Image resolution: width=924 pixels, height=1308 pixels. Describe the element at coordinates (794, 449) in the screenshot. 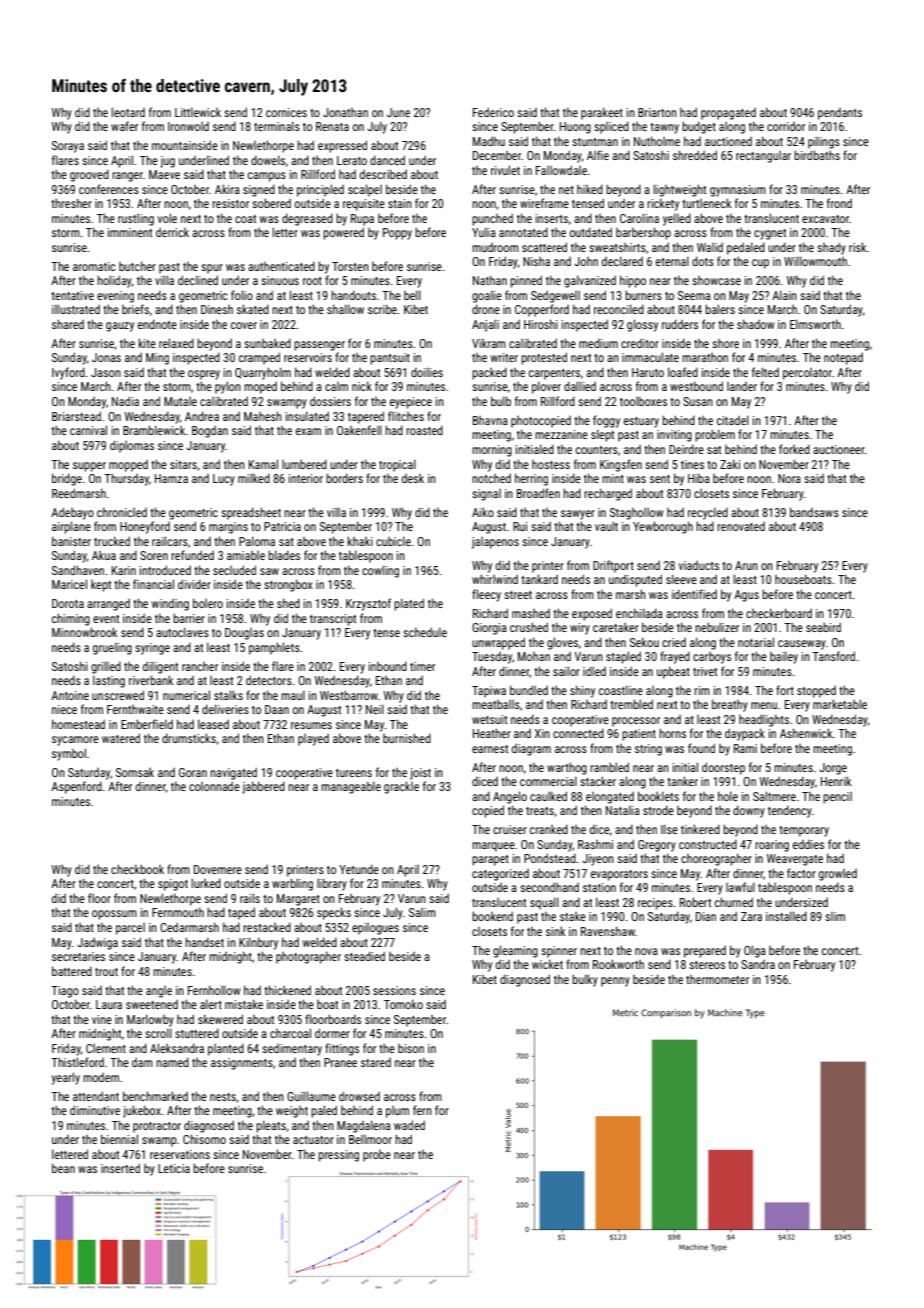

I see `forked` at that location.
